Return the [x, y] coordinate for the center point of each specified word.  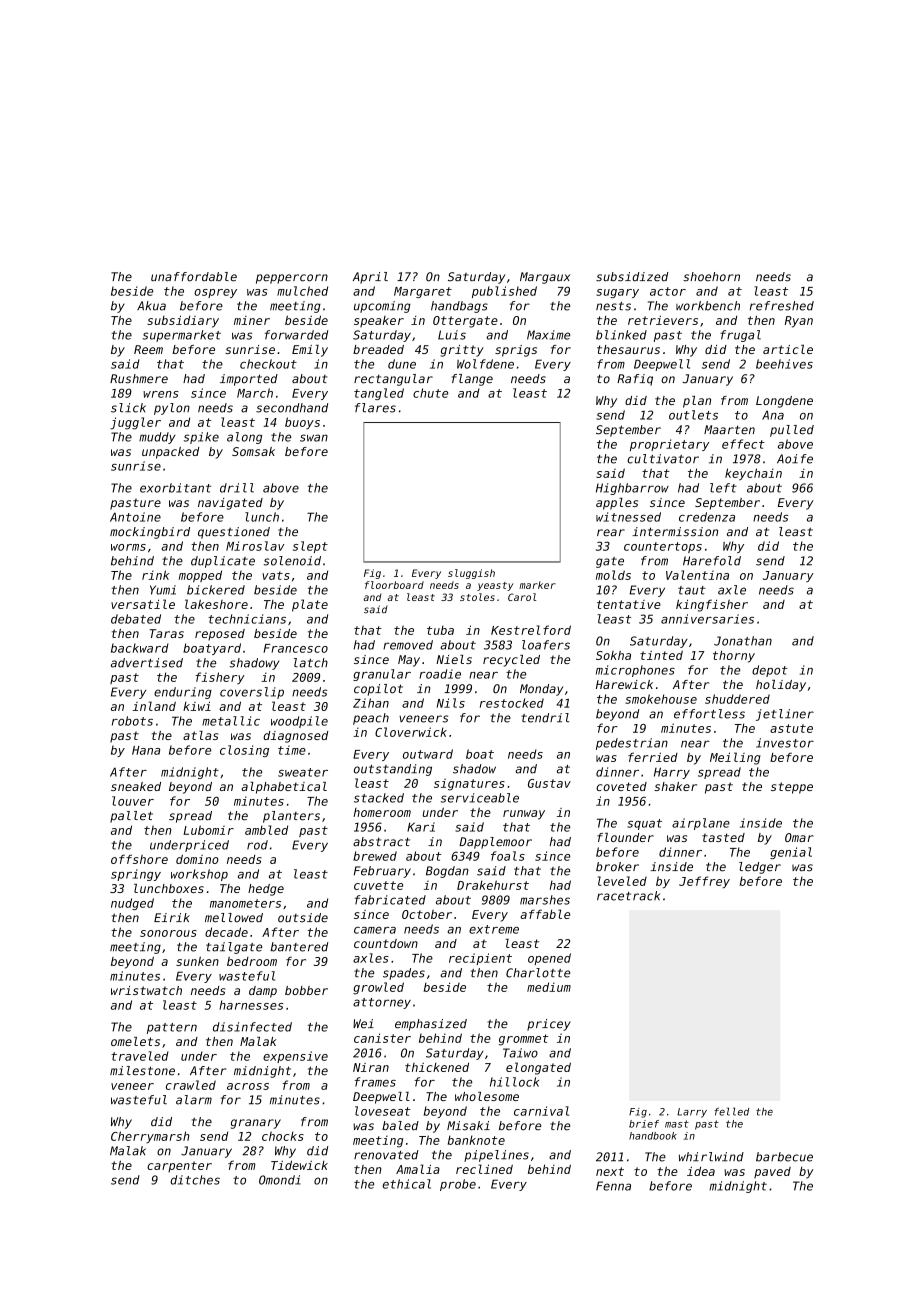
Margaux [545, 278]
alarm [194, 1100]
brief [644, 1124]
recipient [480, 959]
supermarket [182, 336]
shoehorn [711, 277]
